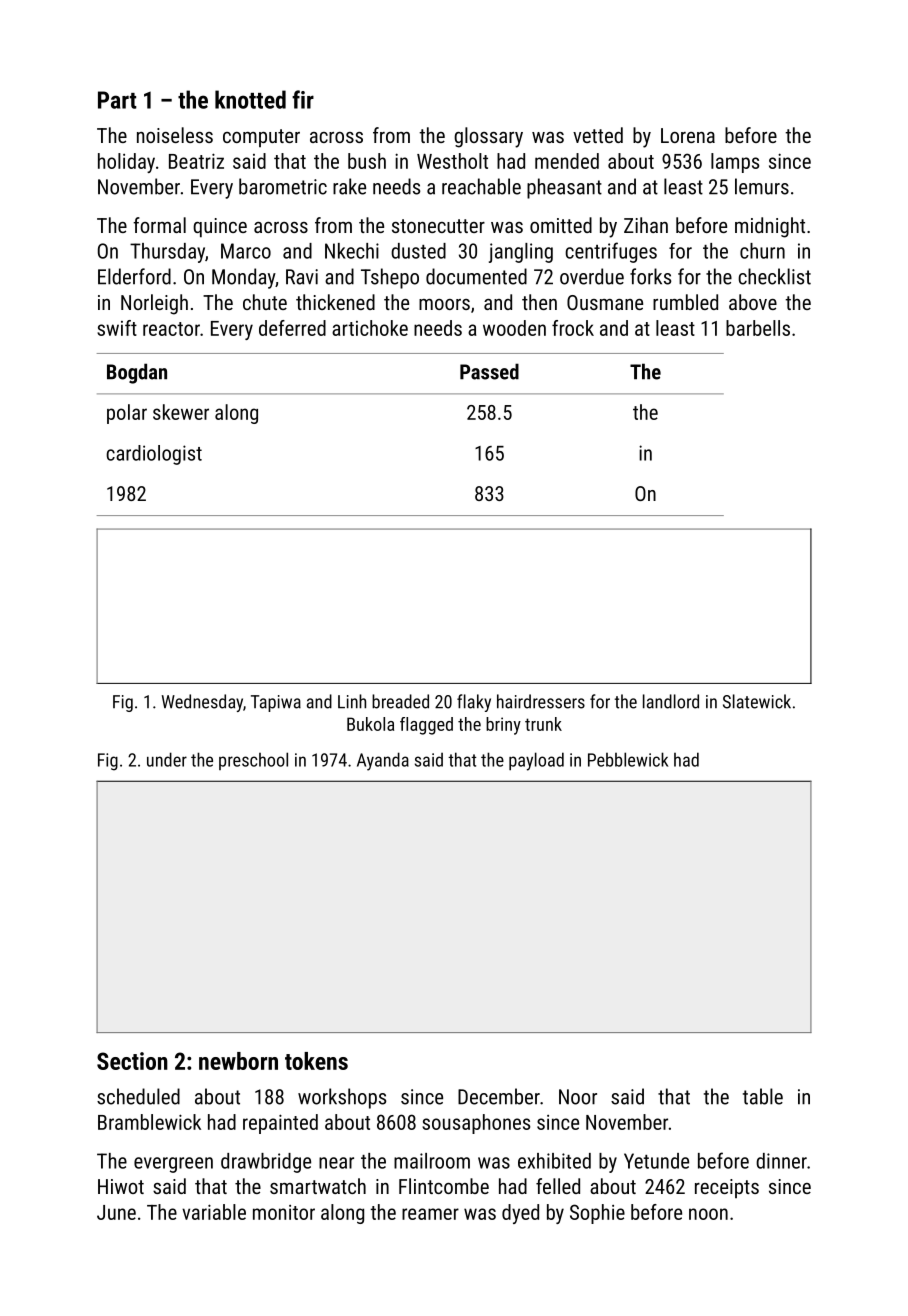 This image has width=908, height=1316. I want to click on variable, so click(214, 1212).
